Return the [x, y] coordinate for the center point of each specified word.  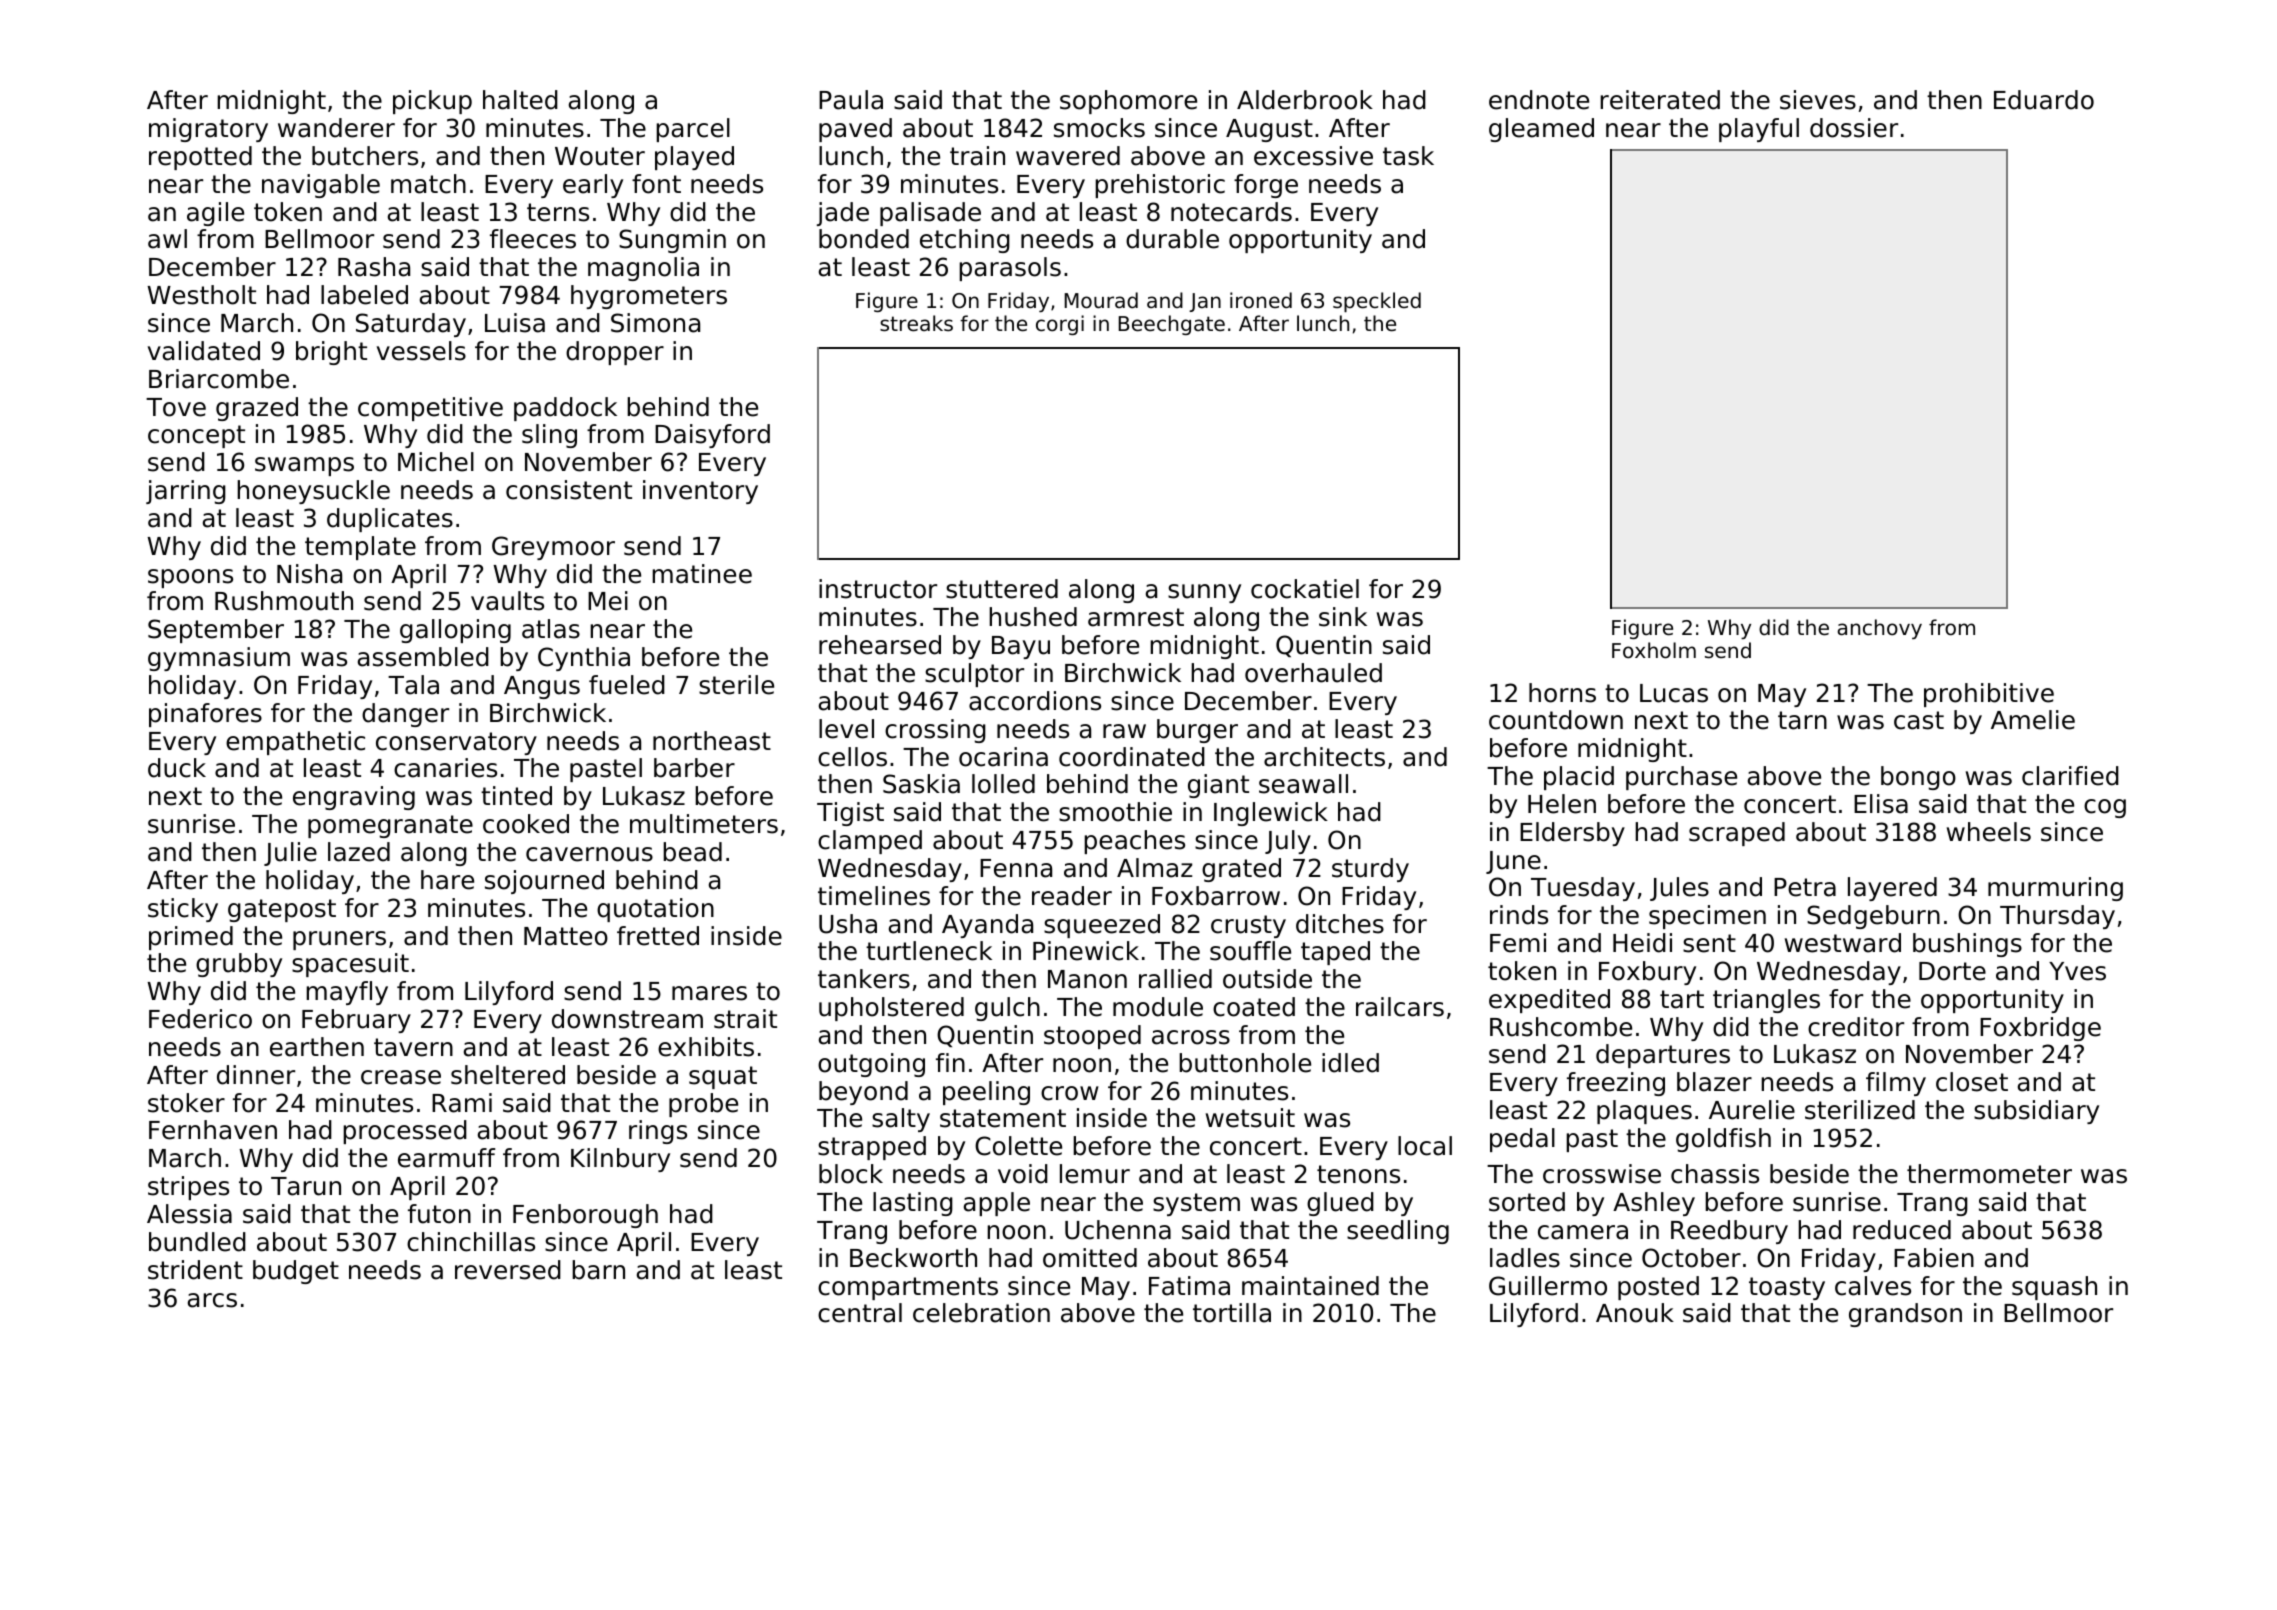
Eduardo [2044, 100]
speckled [1377, 302]
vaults [507, 601]
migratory [208, 130]
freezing [1616, 1084]
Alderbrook [1305, 100]
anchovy [1879, 629]
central [860, 1313]
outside [1267, 979]
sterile [736, 685]
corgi [1060, 325]
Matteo [566, 936]
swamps [304, 466]
